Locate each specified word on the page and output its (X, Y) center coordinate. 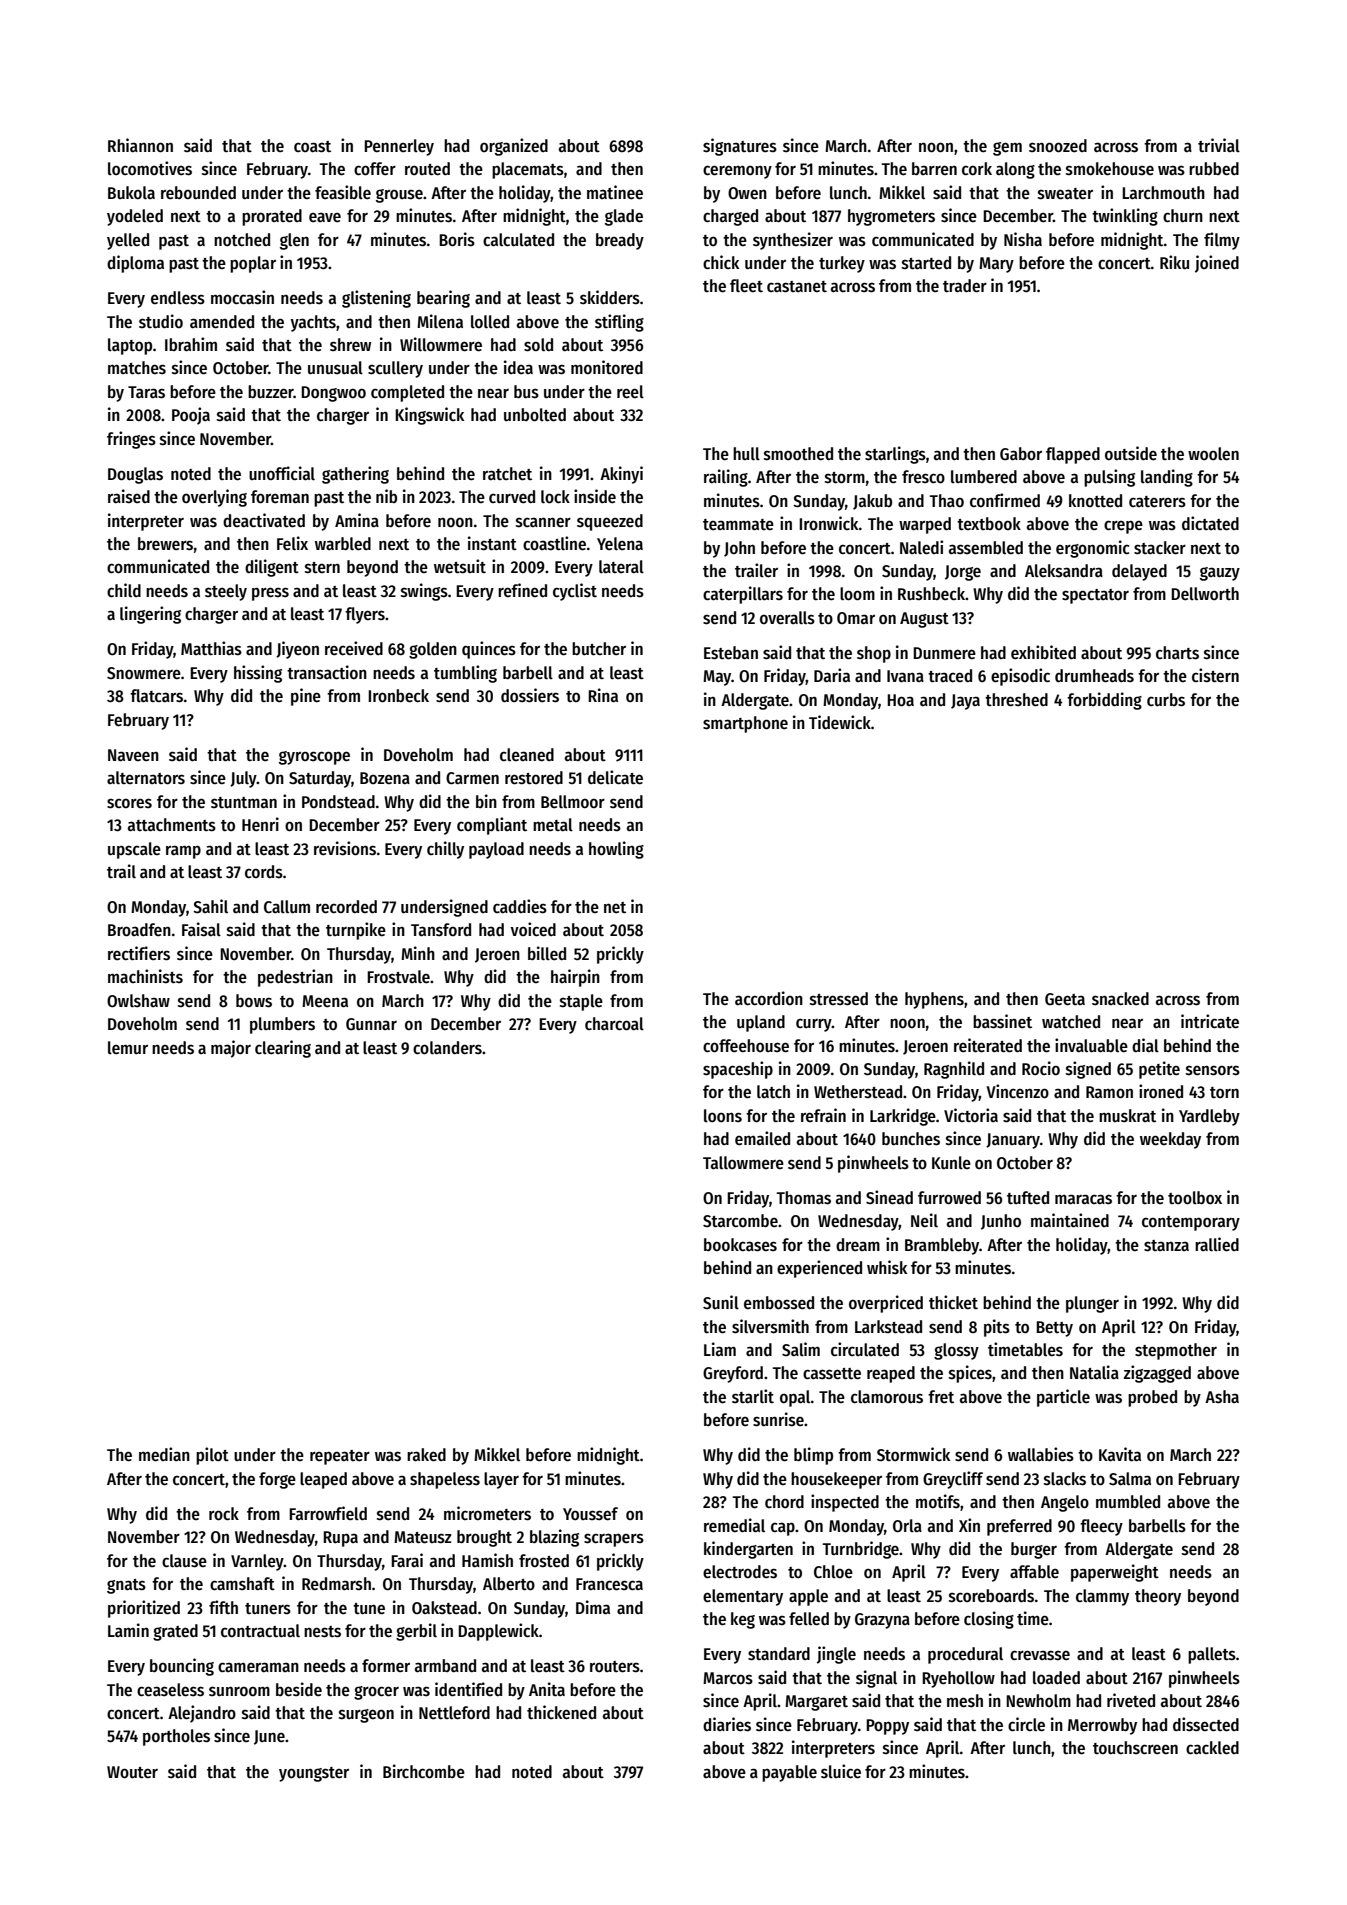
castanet (797, 287)
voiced (533, 929)
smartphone (745, 724)
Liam (720, 1349)
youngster (314, 1774)
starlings (895, 455)
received (354, 648)
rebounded (198, 193)
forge (277, 1480)
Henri (260, 824)
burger (1034, 1550)
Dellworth (1205, 594)
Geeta (1065, 999)
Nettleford (454, 1713)
